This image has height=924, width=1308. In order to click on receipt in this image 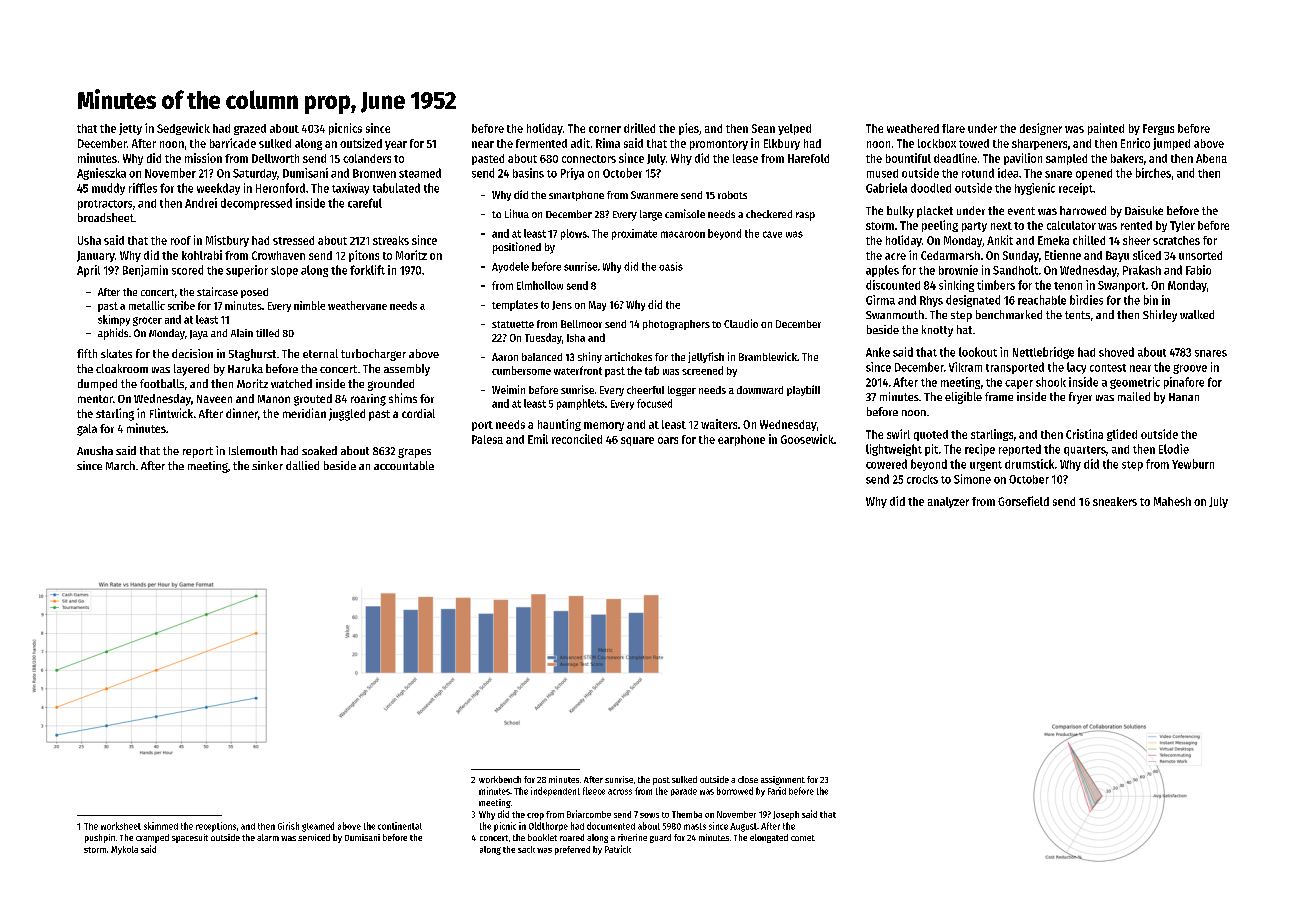, I will do `click(1076, 189)`.
